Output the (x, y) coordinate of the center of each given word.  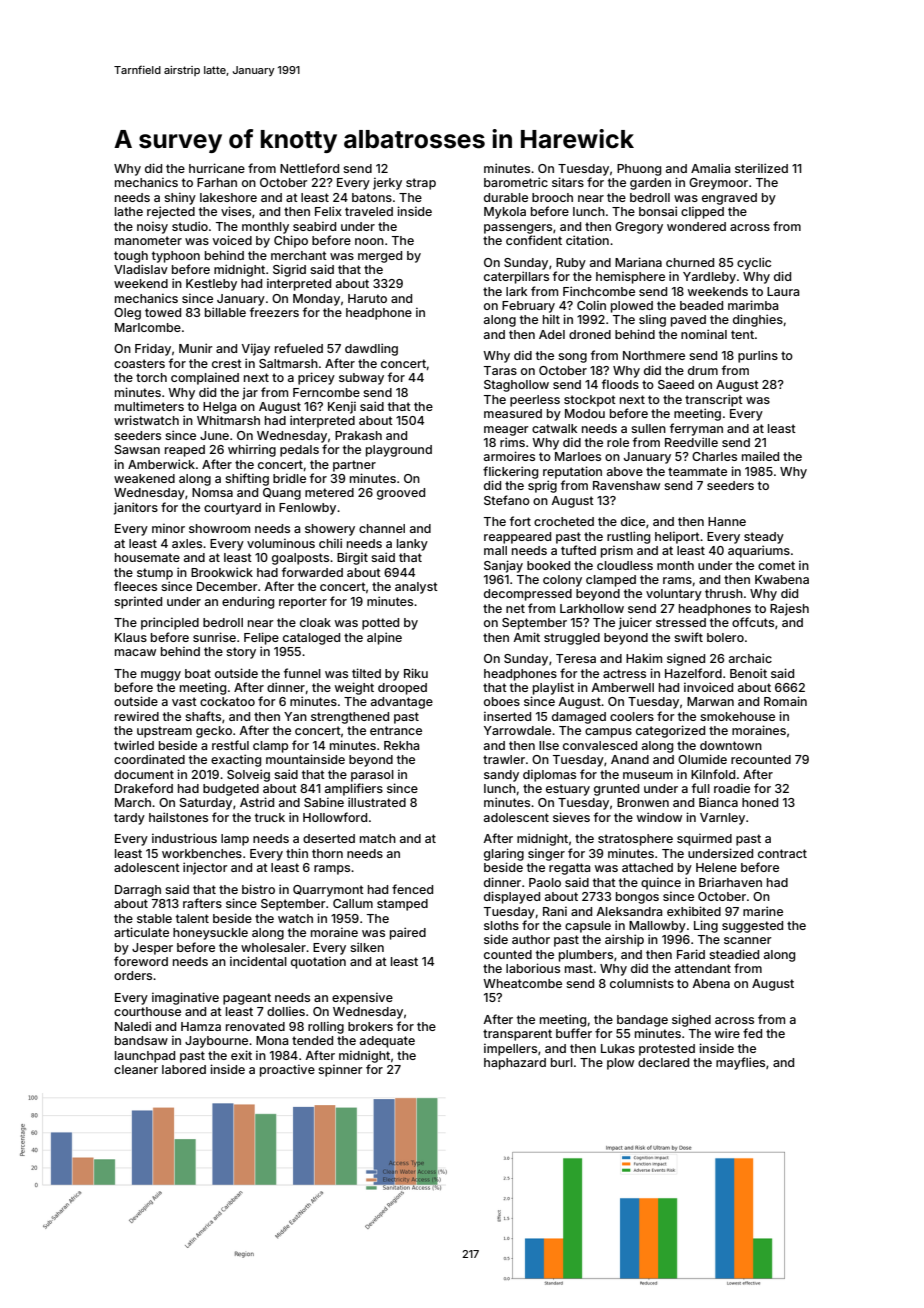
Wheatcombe (522, 983)
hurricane (217, 168)
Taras (500, 370)
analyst (416, 588)
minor (168, 528)
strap (421, 184)
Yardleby (709, 278)
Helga (220, 408)
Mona (272, 1040)
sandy (501, 776)
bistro (258, 889)
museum (648, 775)
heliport (677, 537)
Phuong (639, 170)
